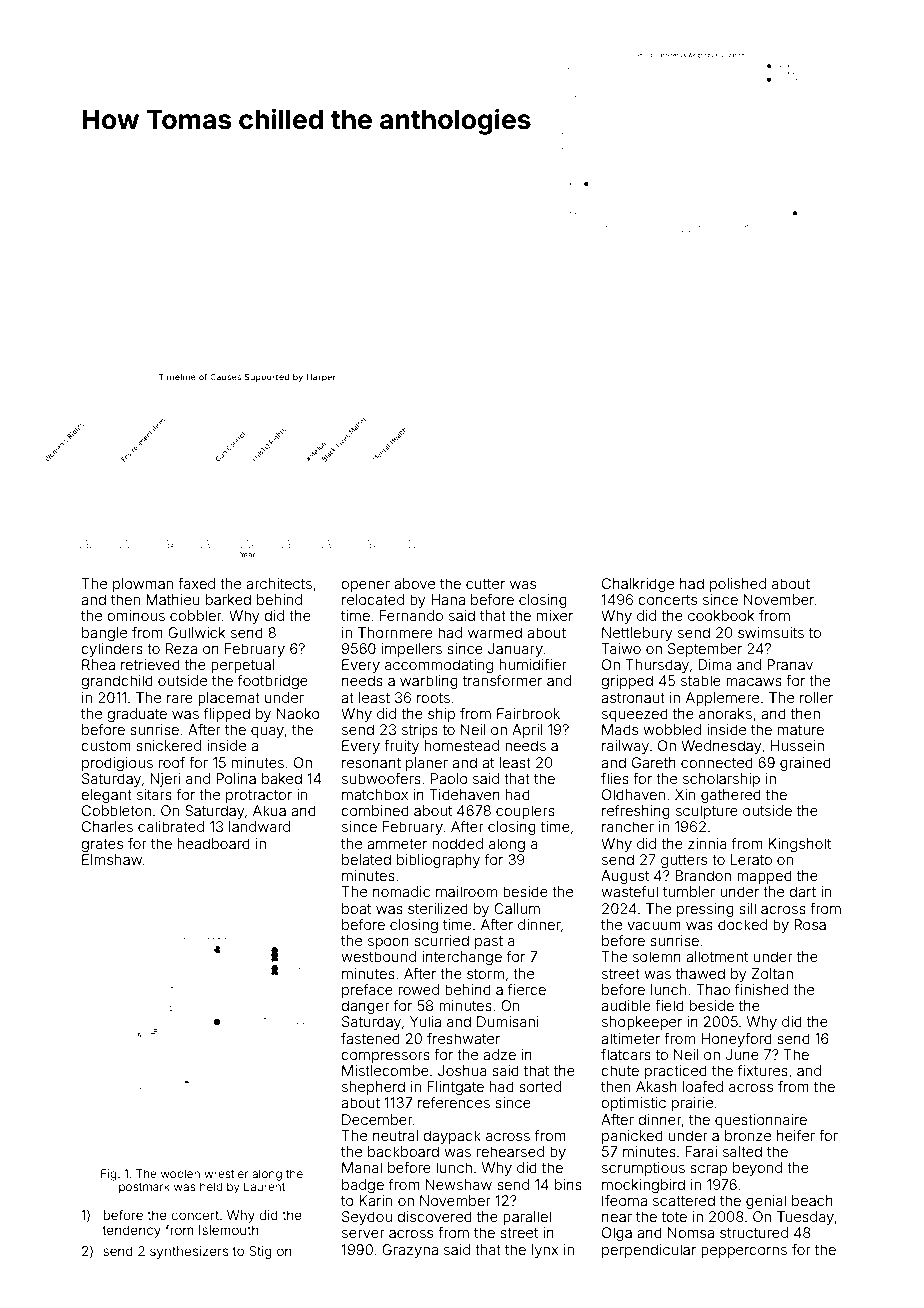 The width and height of the page is (924, 1308). I want to click on Charles, so click(107, 826).
